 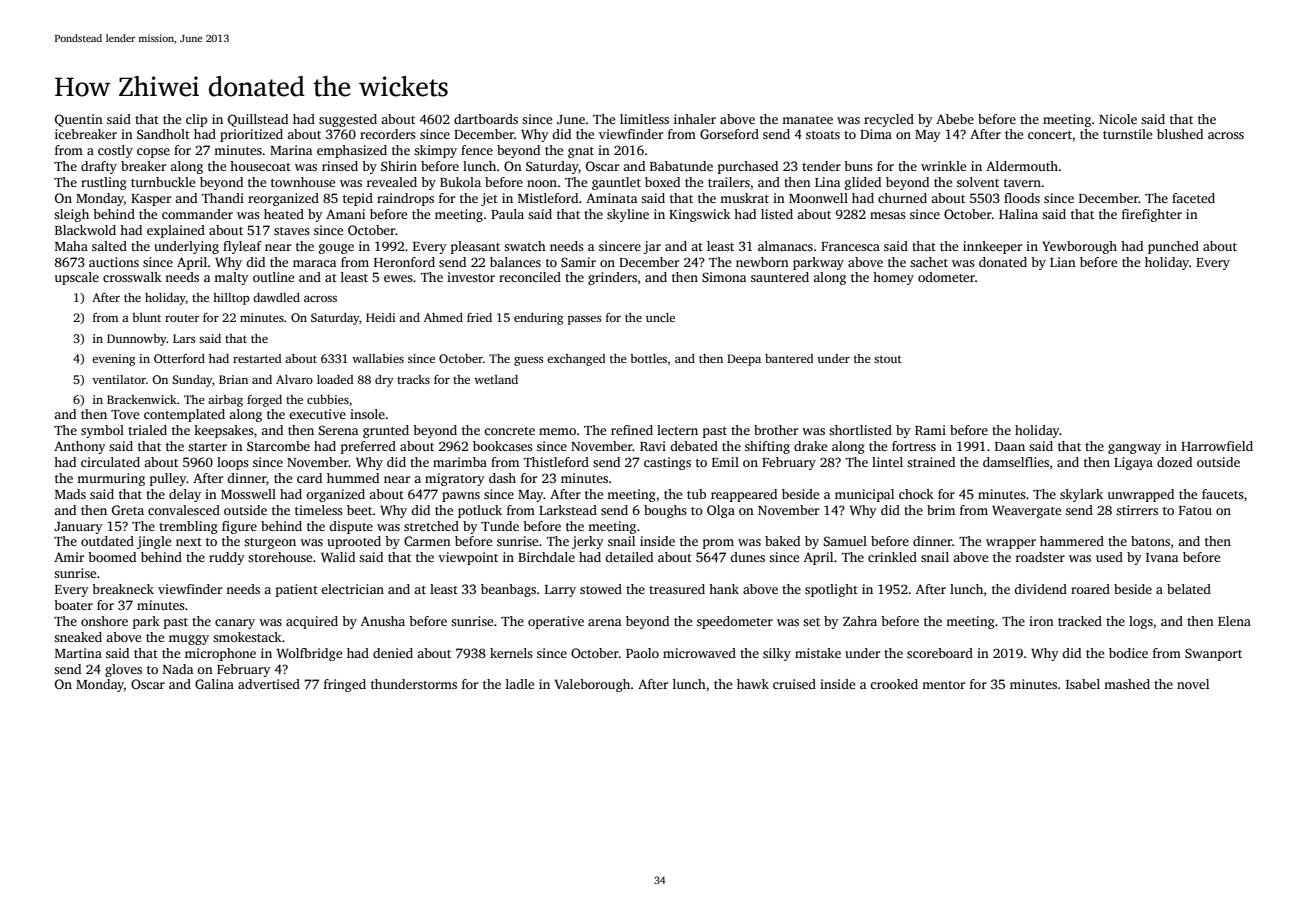 What do you see at coordinates (660, 317) in the image?
I see `uncle` at bounding box center [660, 317].
